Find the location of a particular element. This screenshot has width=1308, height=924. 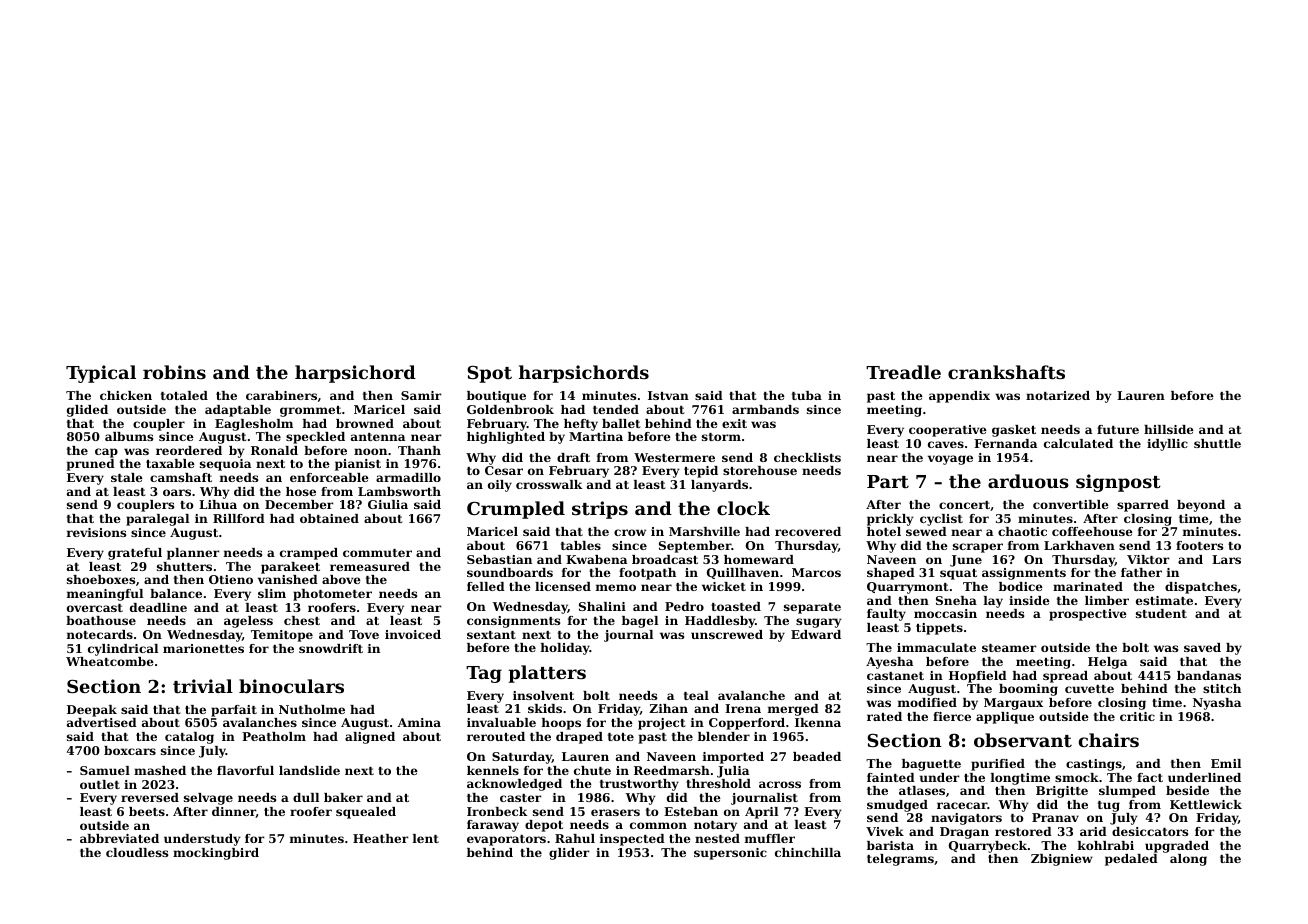

mockingbird is located at coordinates (216, 854).
